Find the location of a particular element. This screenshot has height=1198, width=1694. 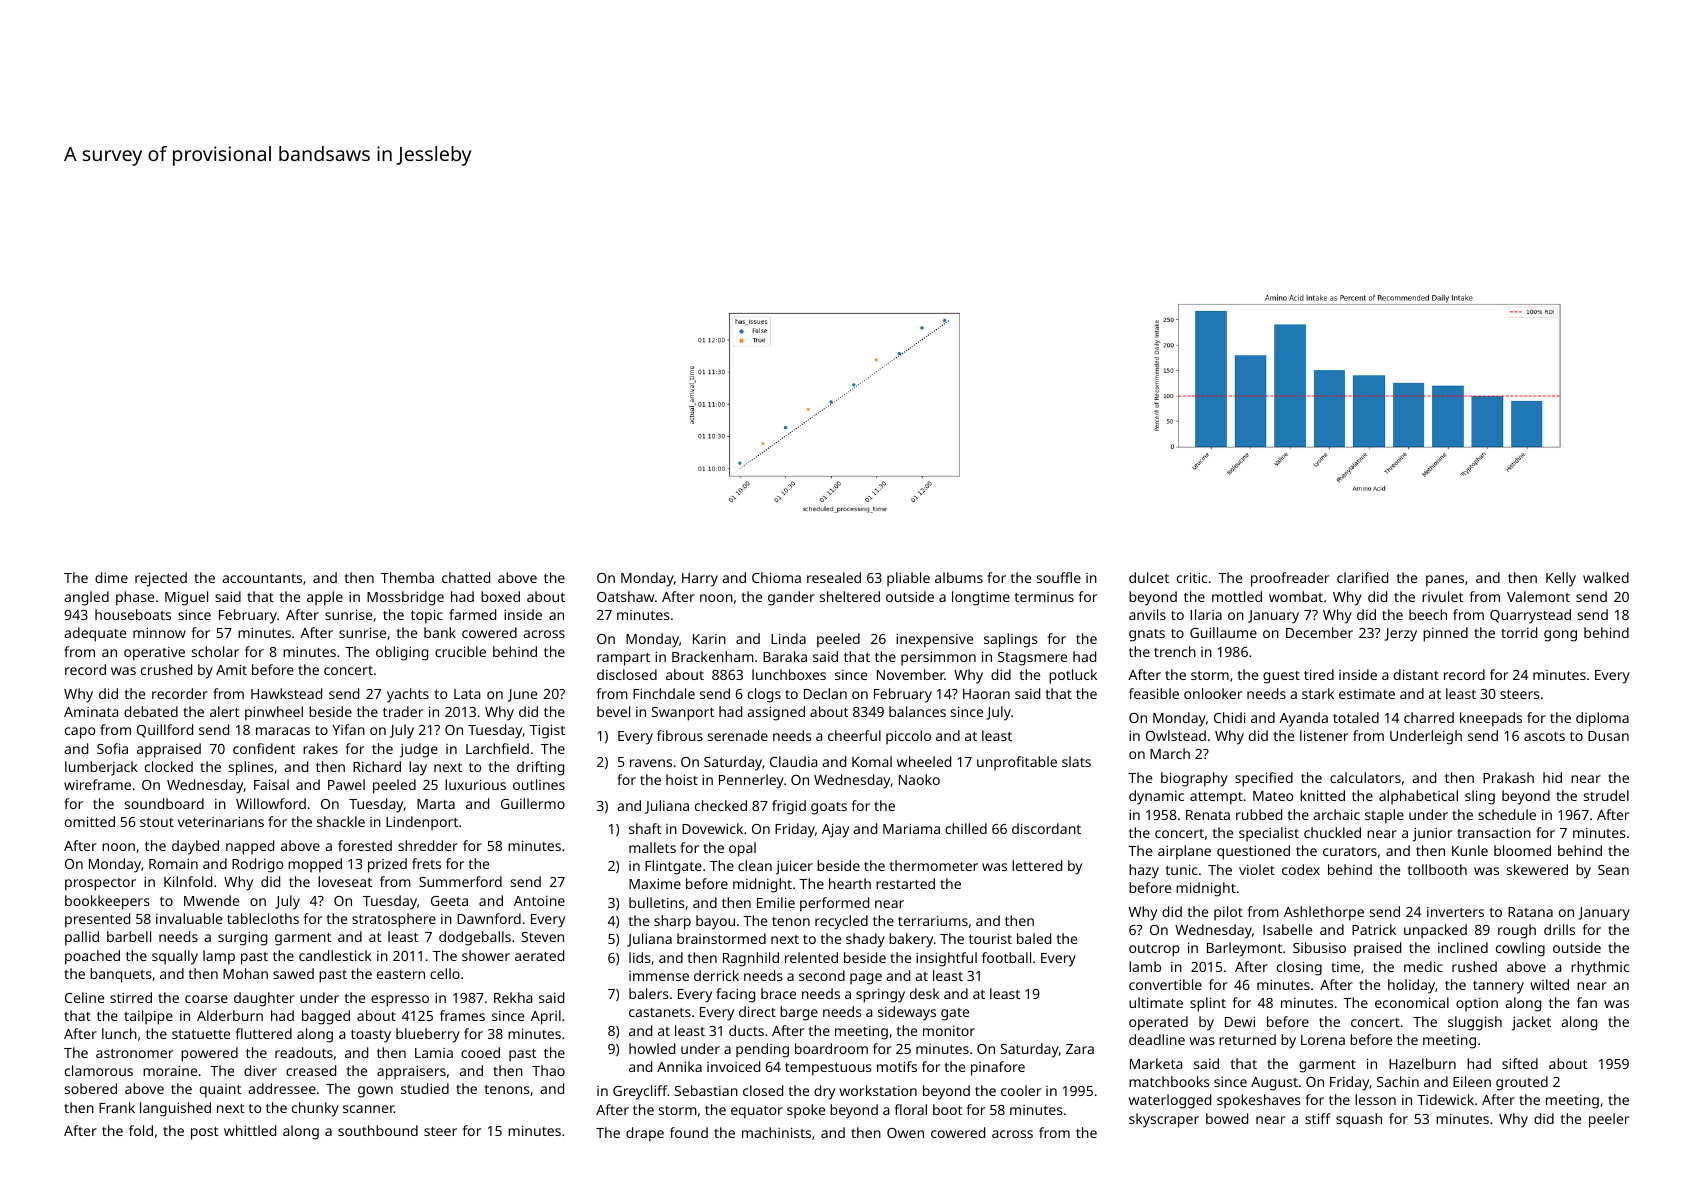

Ayanda is located at coordinates (1303, 719).
